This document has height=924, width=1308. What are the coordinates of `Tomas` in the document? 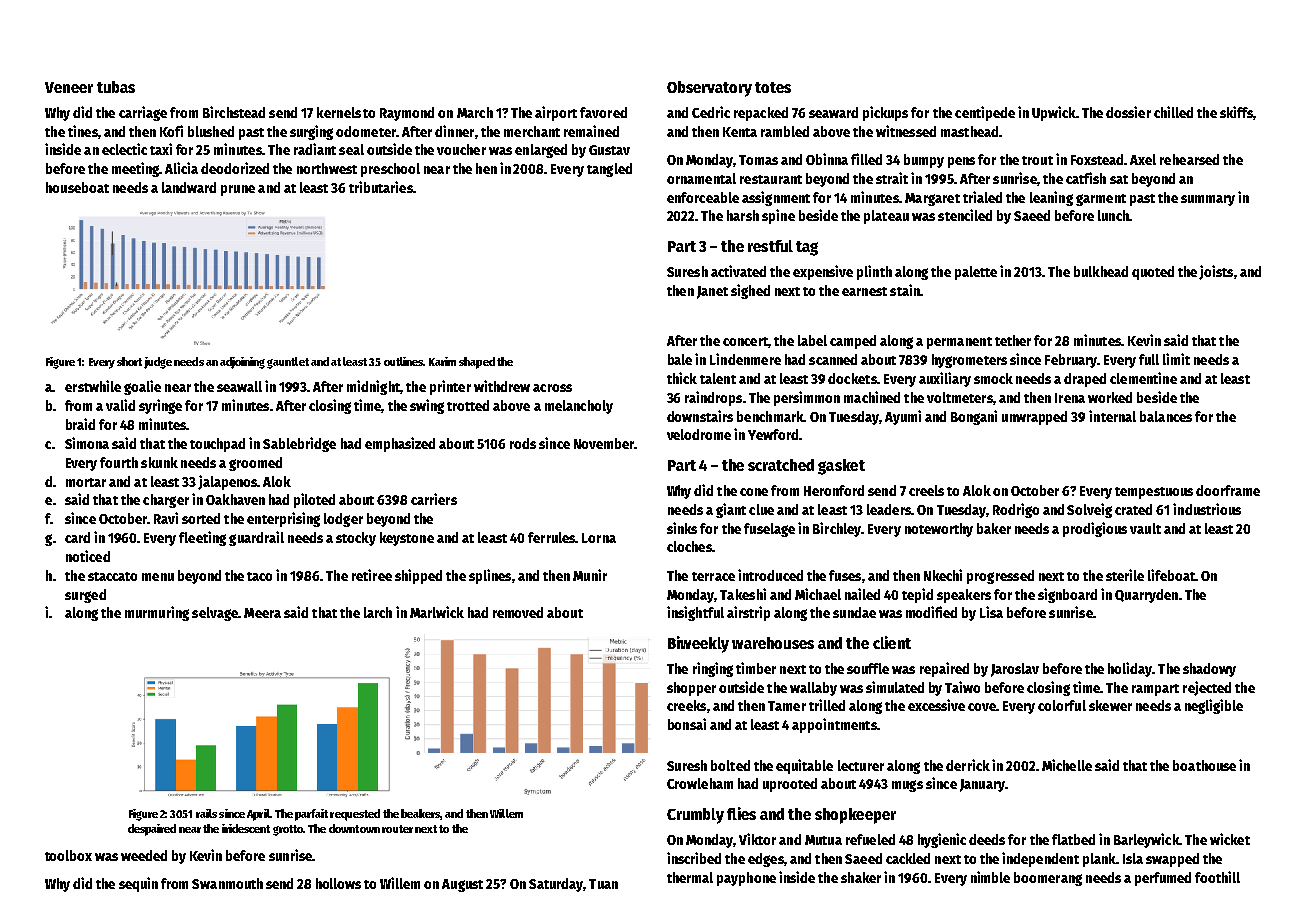 It's located at (758, 160).
